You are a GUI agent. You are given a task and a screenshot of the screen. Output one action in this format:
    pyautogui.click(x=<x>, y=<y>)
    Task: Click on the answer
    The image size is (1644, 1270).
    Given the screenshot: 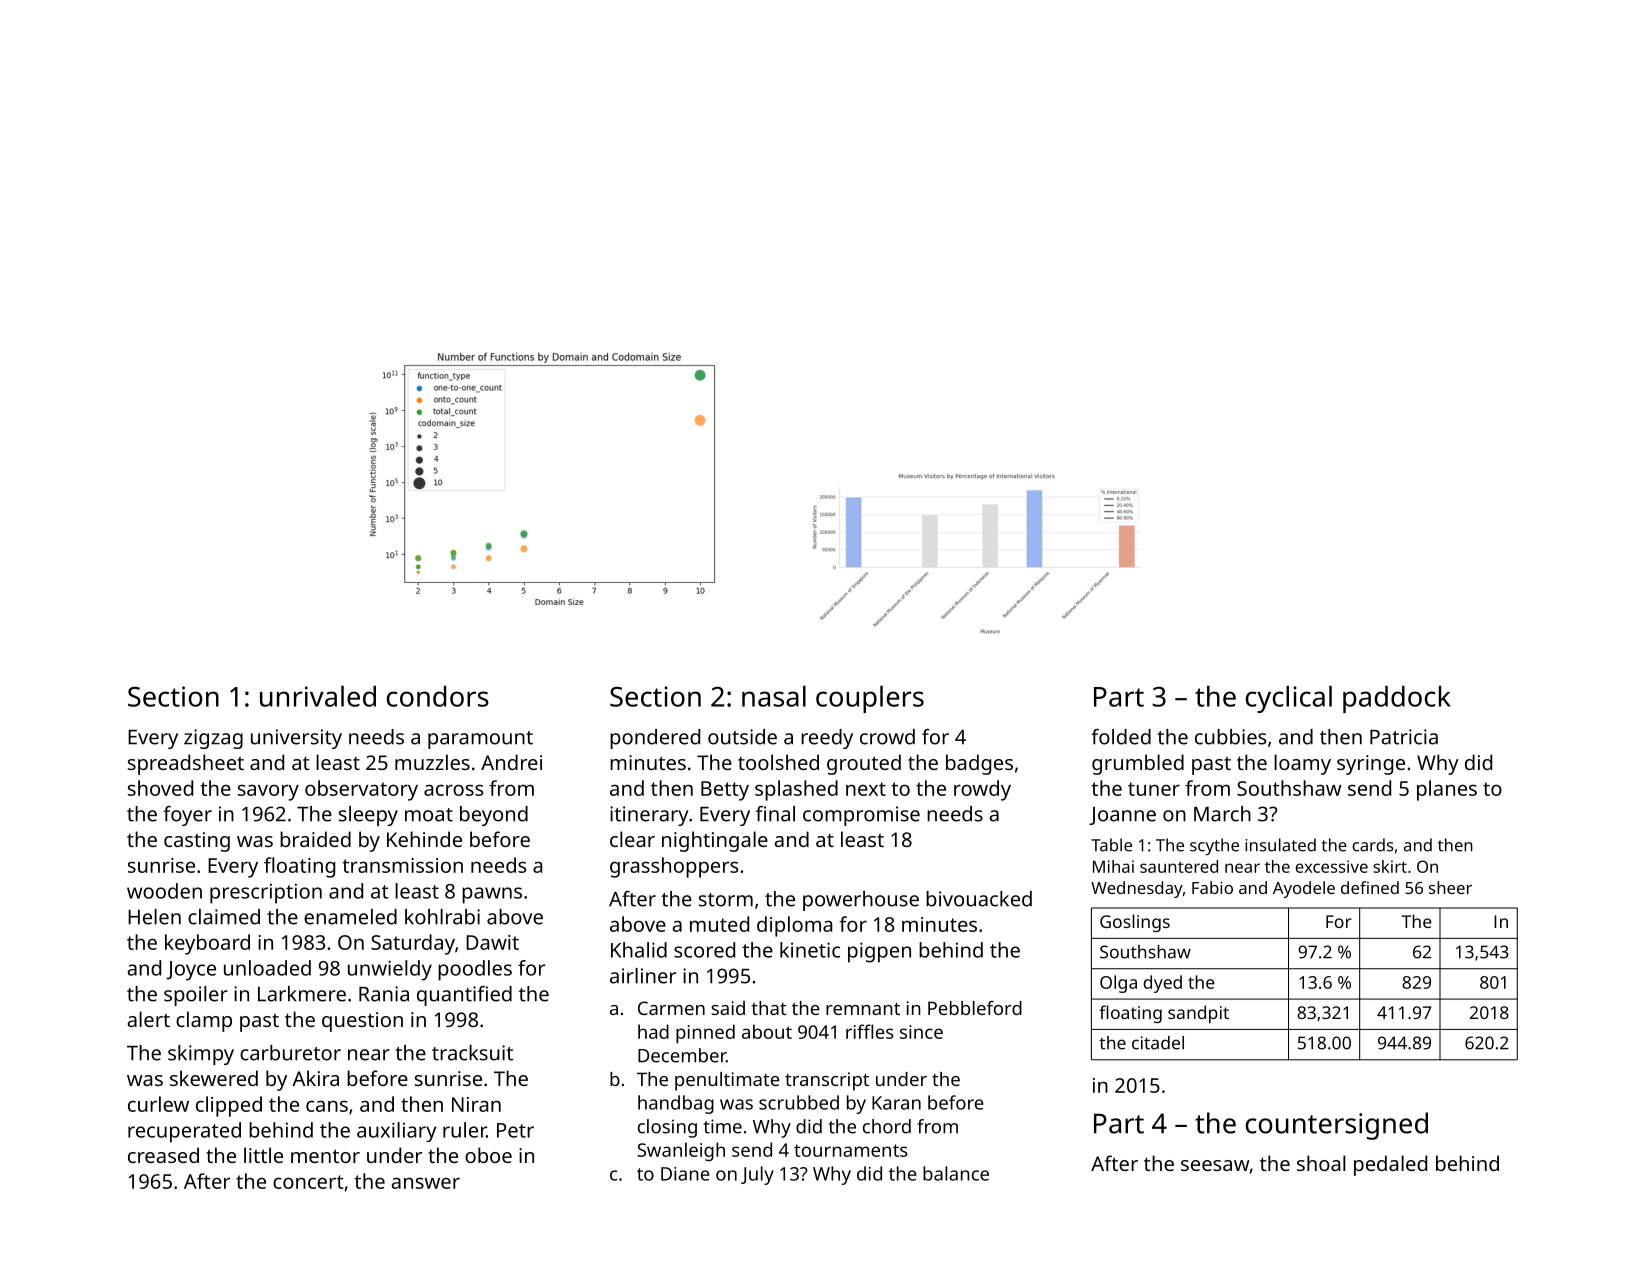 What is the action you would take?
    pyautogui.click(x=425, y=1183)
